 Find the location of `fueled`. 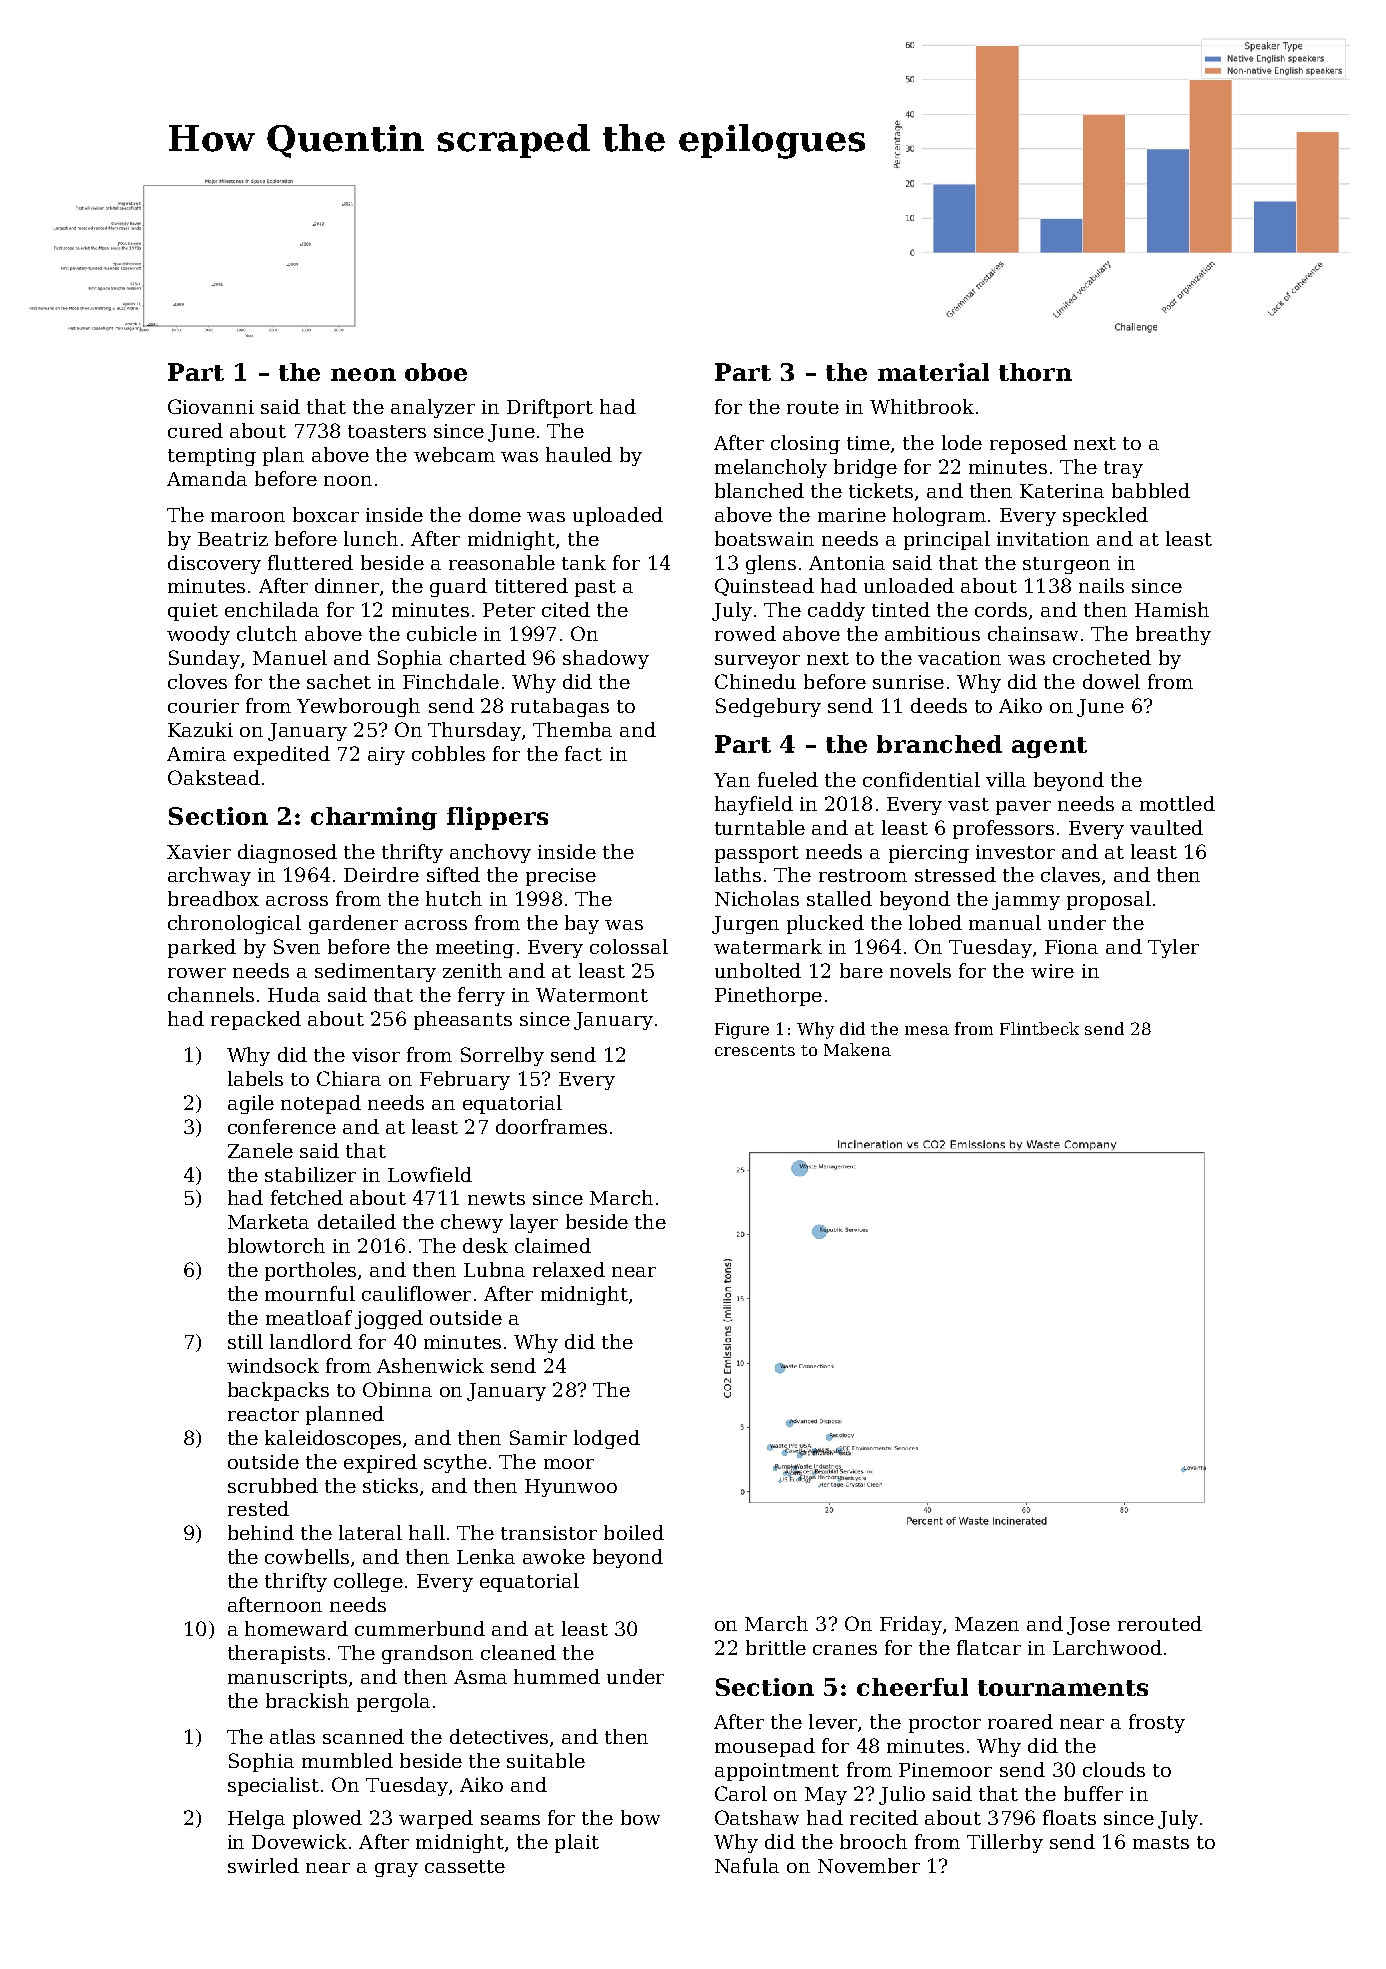

fueled is located at coordinates (788, 779).
